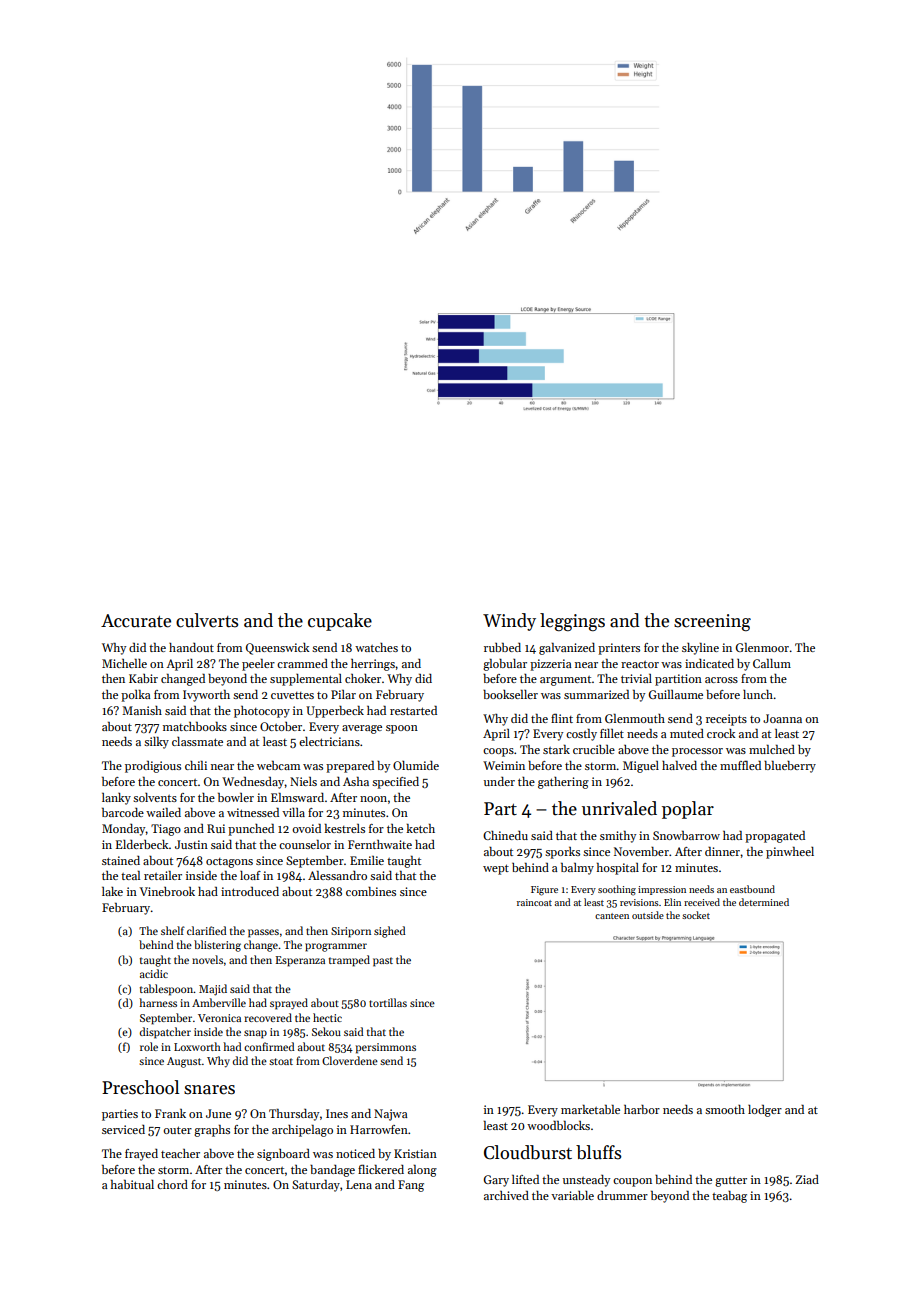  Describe the element at coordinates (772, 663) in the screenshot. I see `Callum` at that location.
